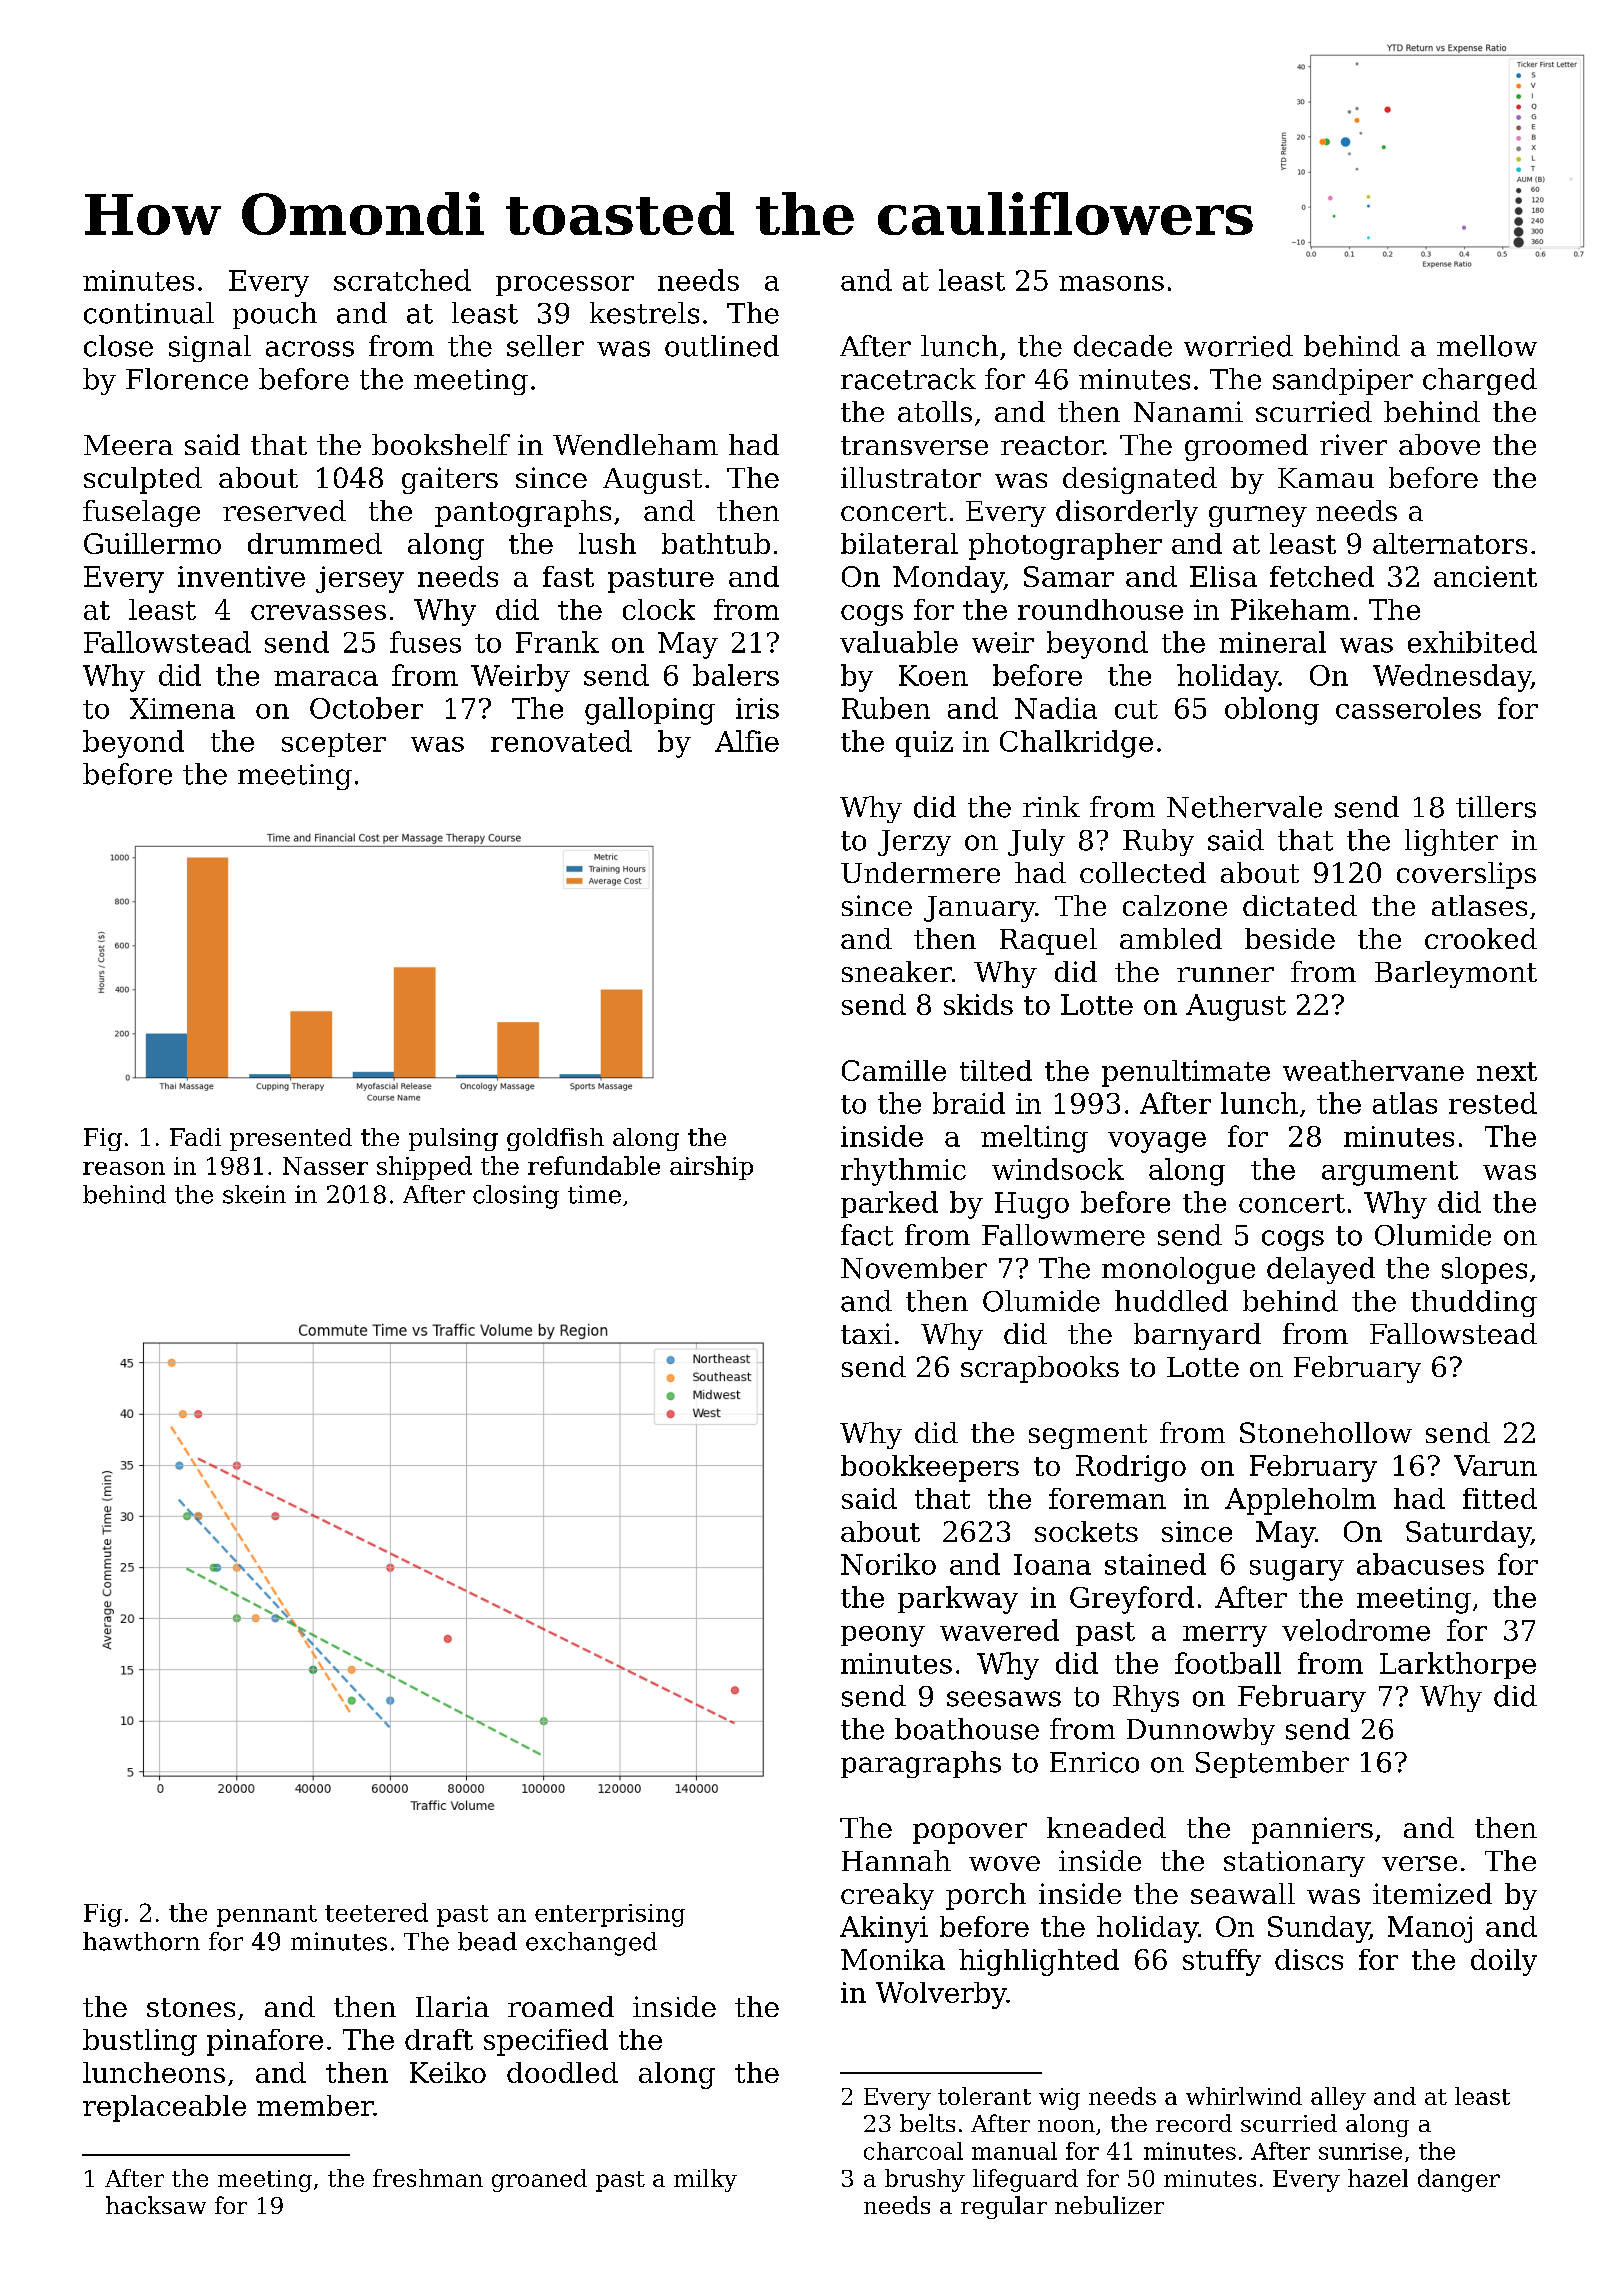  I want to click on hacksaw, so click(156, 2205).
